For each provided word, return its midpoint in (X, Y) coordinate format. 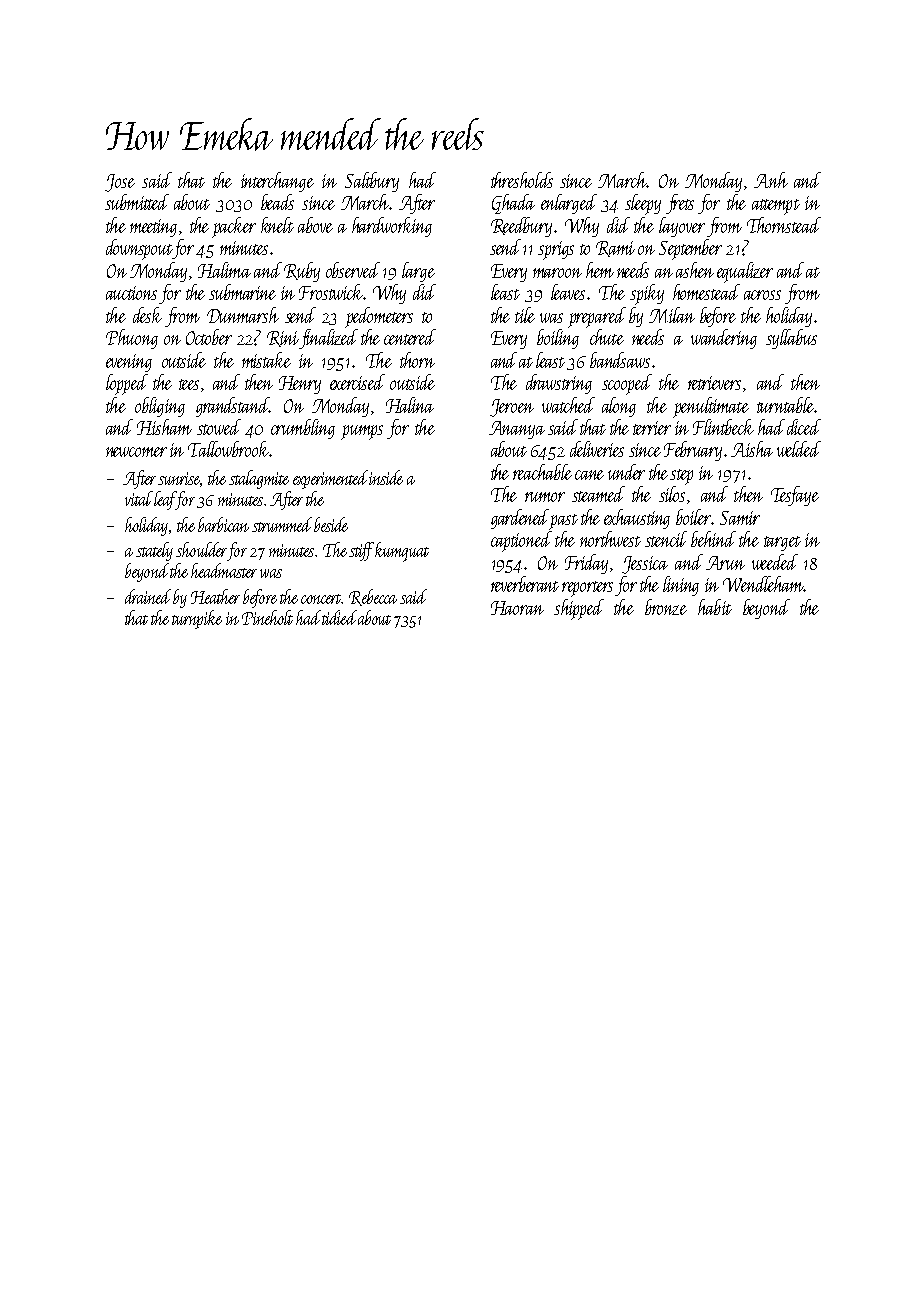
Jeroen (512, 408)
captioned (521, 541)
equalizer (745, 272)
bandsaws (620, 360)
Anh (771, 180)
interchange (277, 182)
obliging (160, 407)
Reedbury (521, 227)
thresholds (522, 180)
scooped (627, 384)
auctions (131, 293)
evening (129, 363)
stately (154, 551)
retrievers (714, 383)
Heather (215, 596)
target (782, 543)
